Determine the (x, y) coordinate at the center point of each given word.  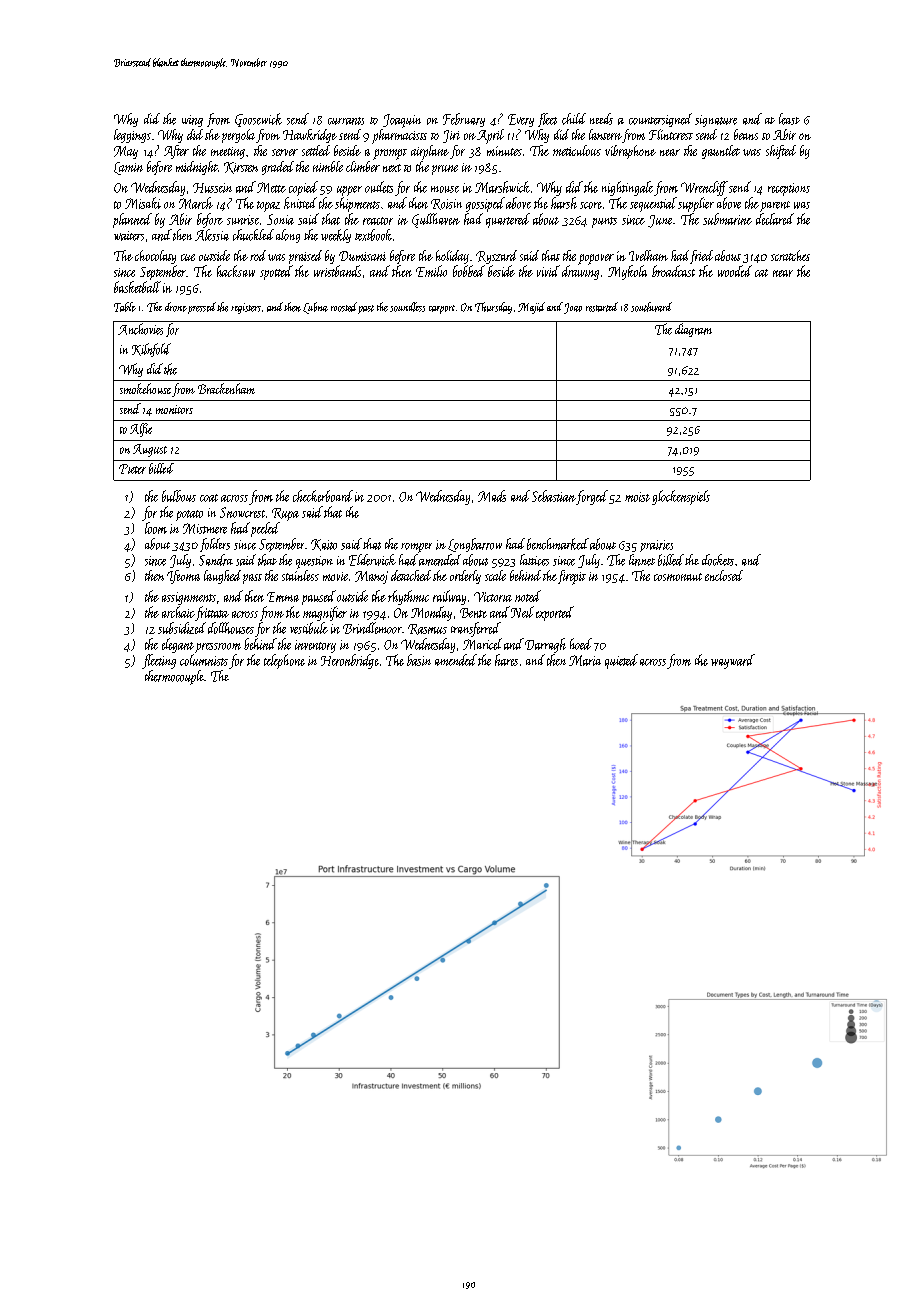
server (285, 152)
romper (416, 548)
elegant (178, 645)
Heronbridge (350, 661)
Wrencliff (704, 188)
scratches (790, 255)
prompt (390, 154)
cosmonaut (678, 577)
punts (604, 222)
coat (209, 498)
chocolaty (155, 257)
